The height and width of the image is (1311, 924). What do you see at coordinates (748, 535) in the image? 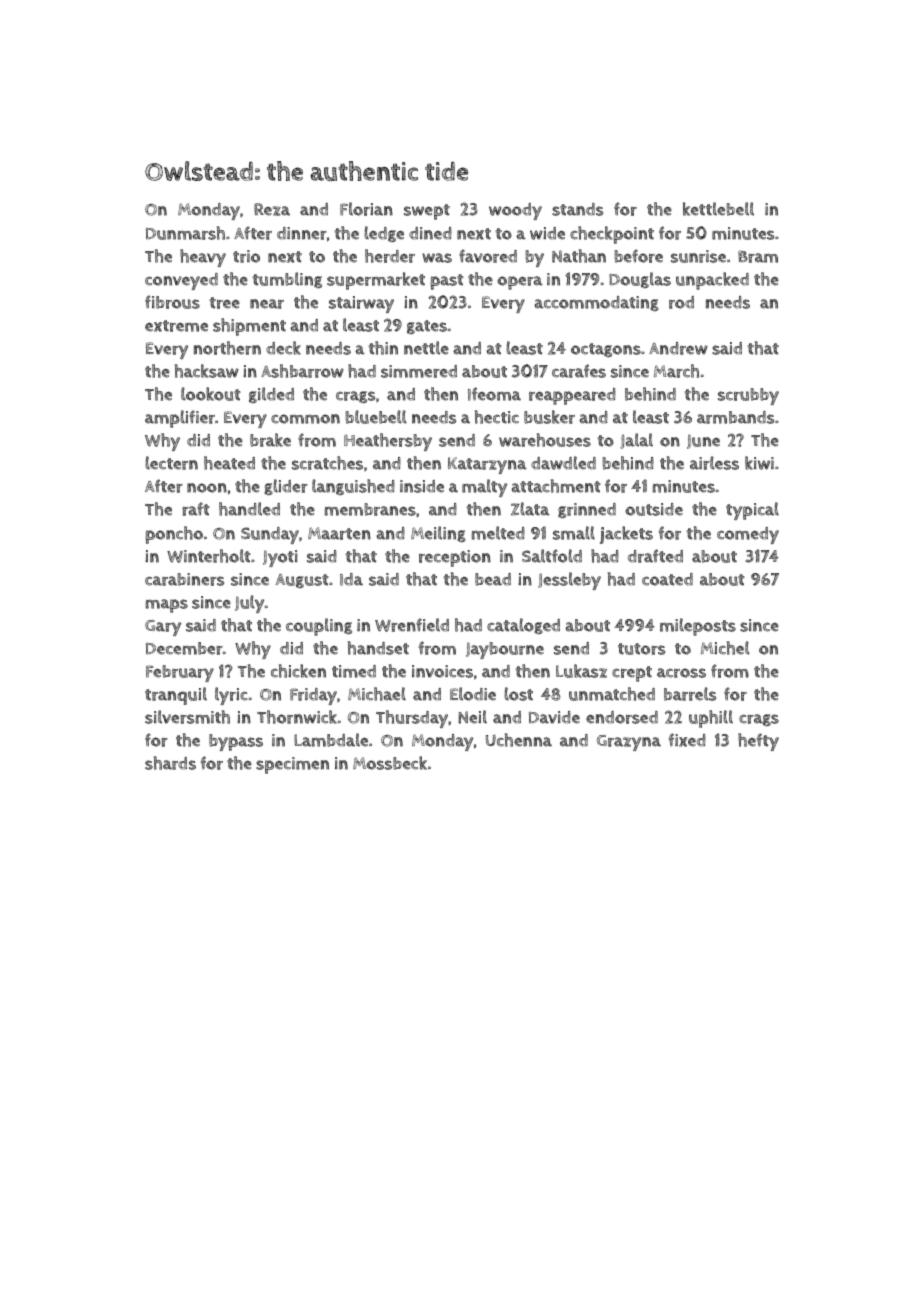
I see `comedy` at bounding box center [748, 535].
